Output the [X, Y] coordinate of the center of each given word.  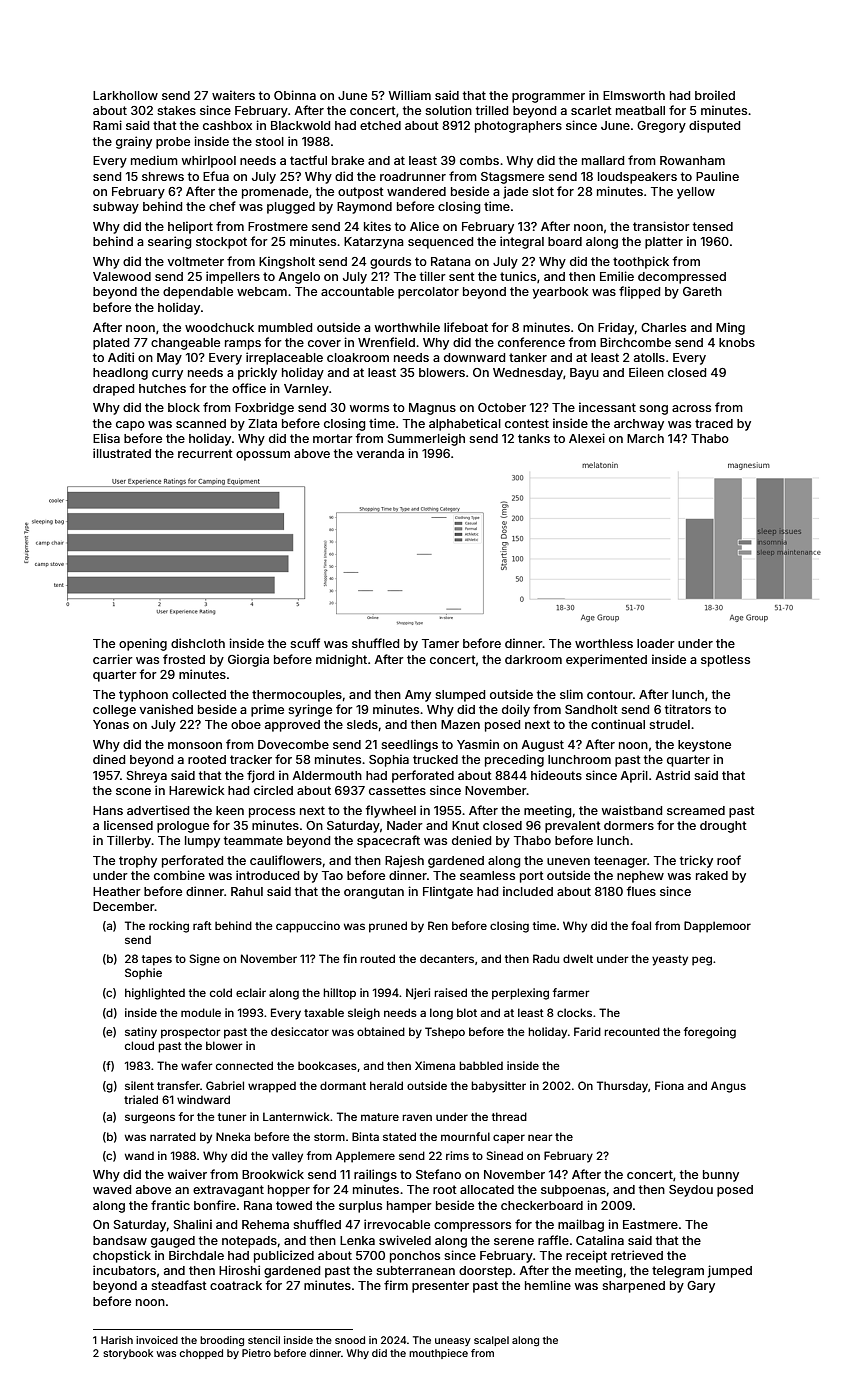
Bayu [584, 374]
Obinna [295, 95]
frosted [184, 659]
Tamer [440, 643]
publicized [284, 1256]
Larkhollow [125, 95]
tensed [713, 226]
